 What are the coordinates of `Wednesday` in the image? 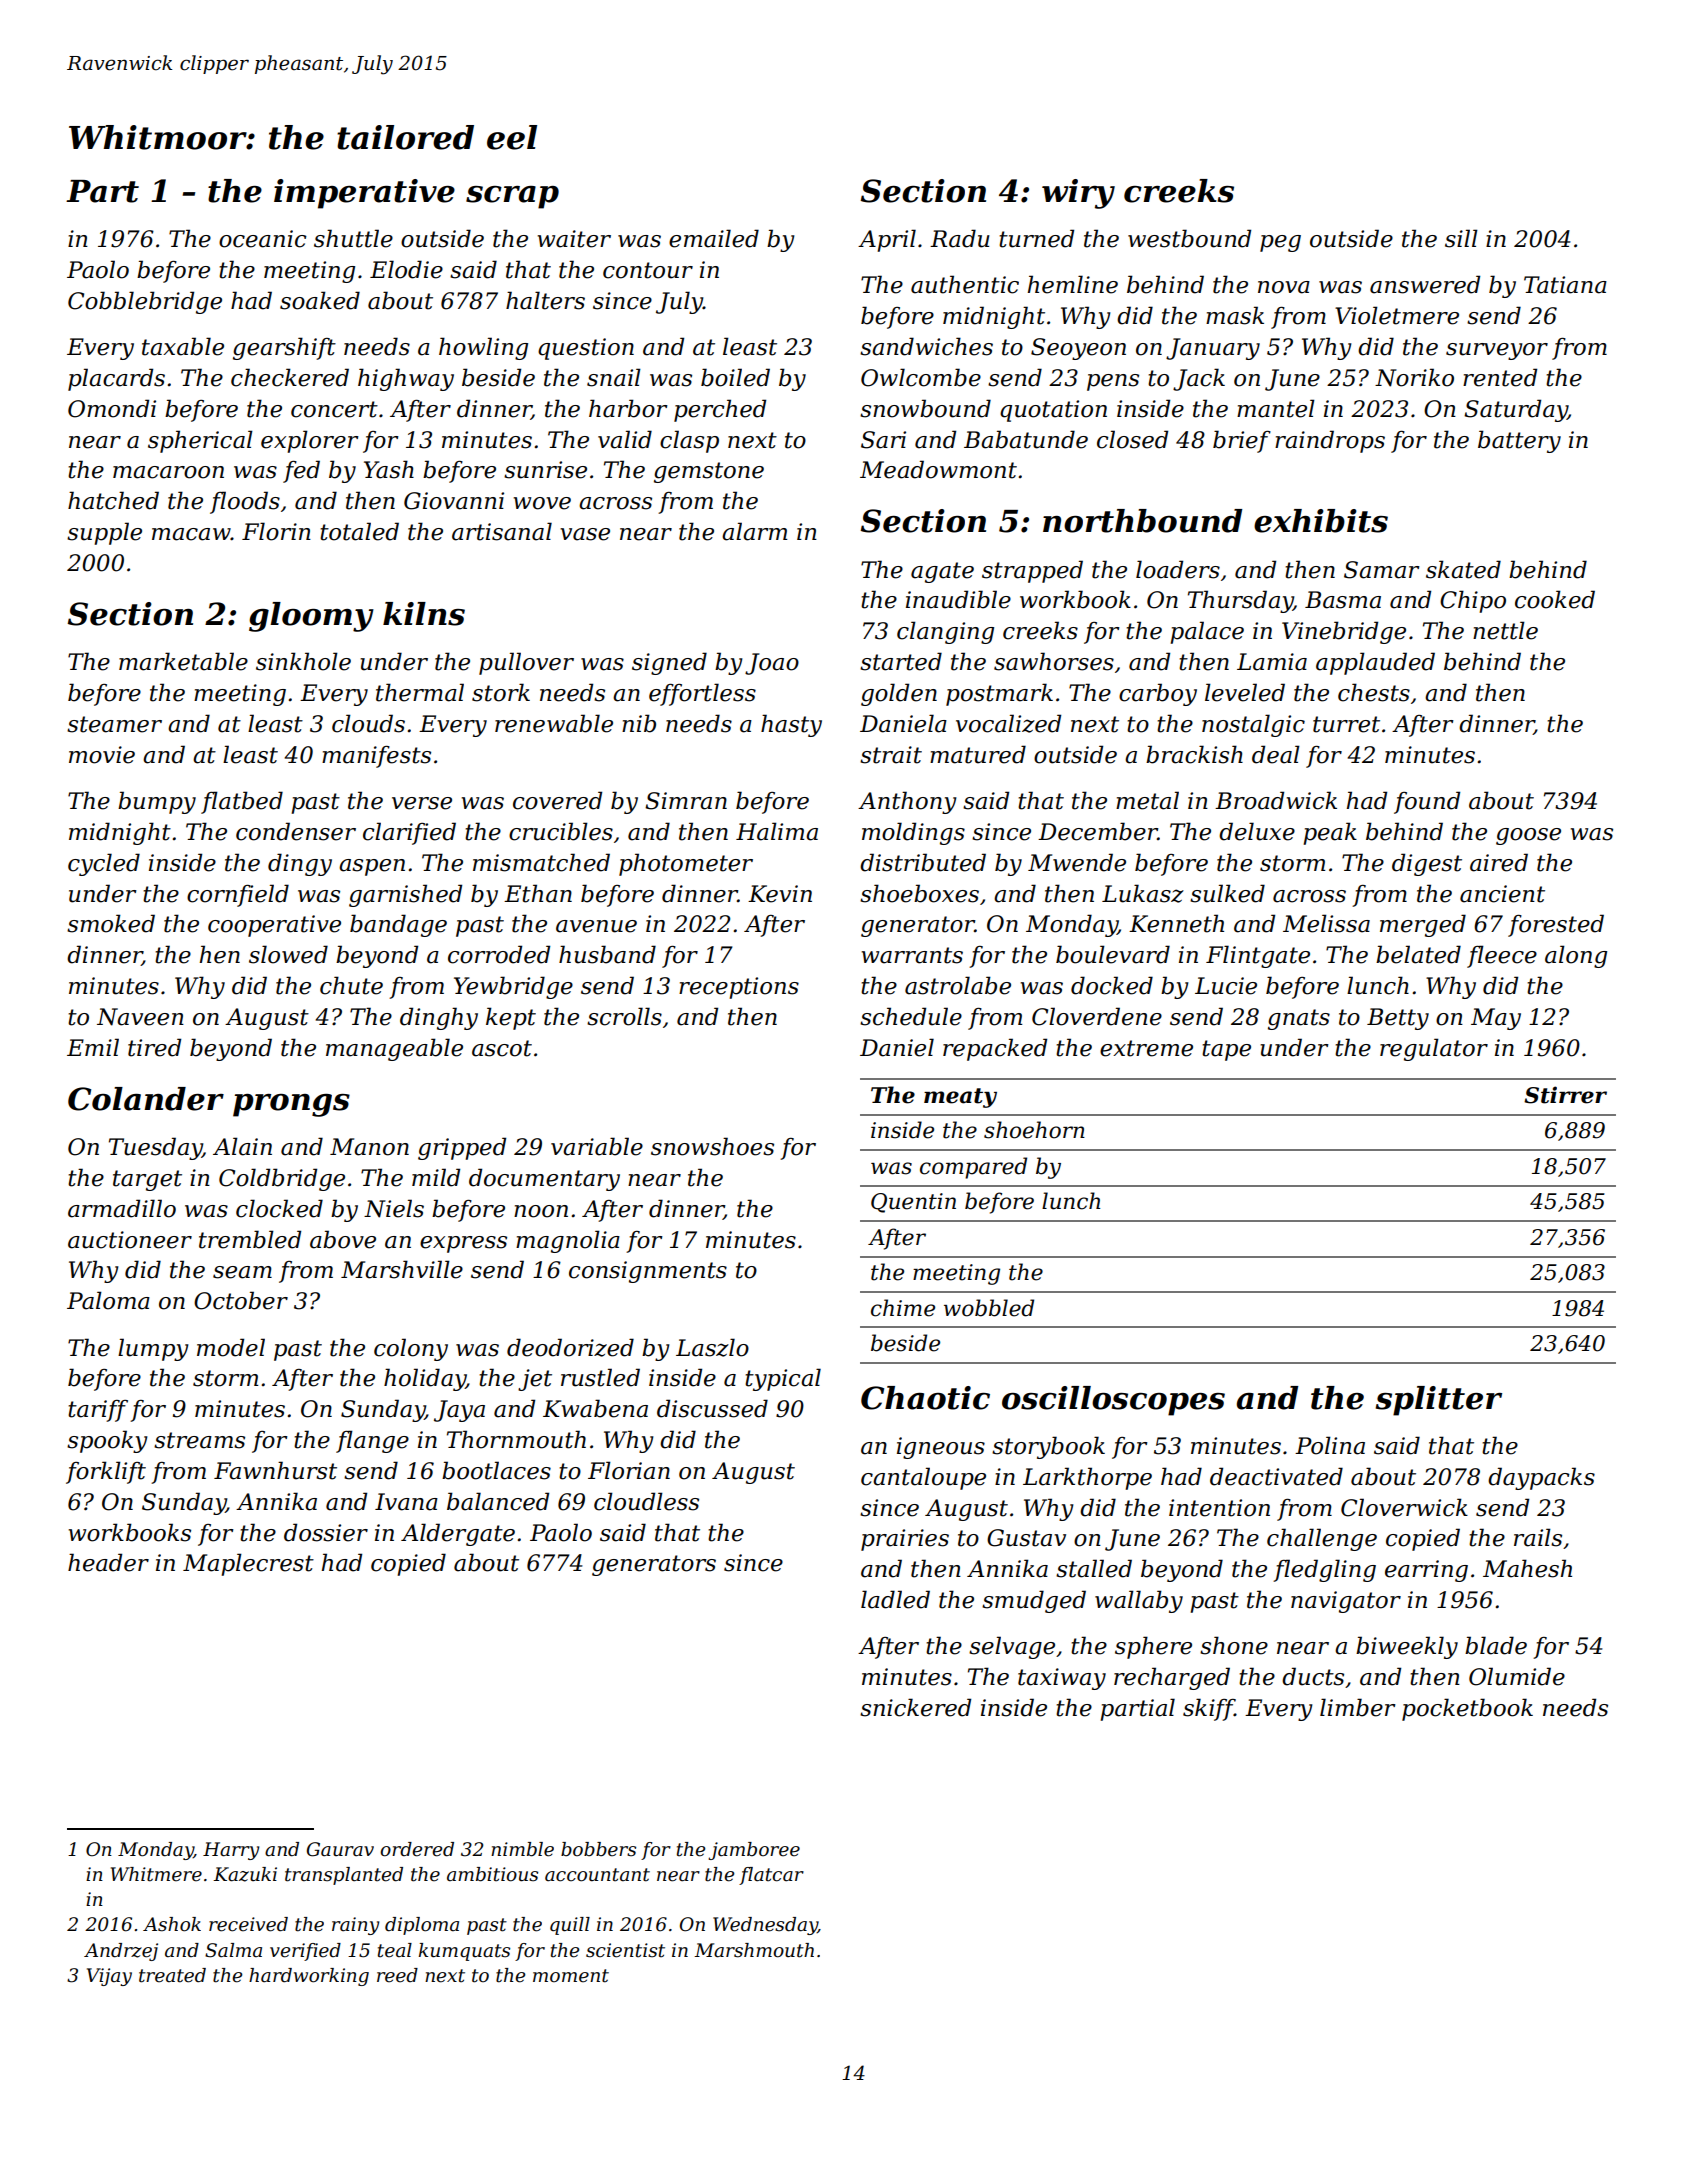 It's located at (765, 1926).
